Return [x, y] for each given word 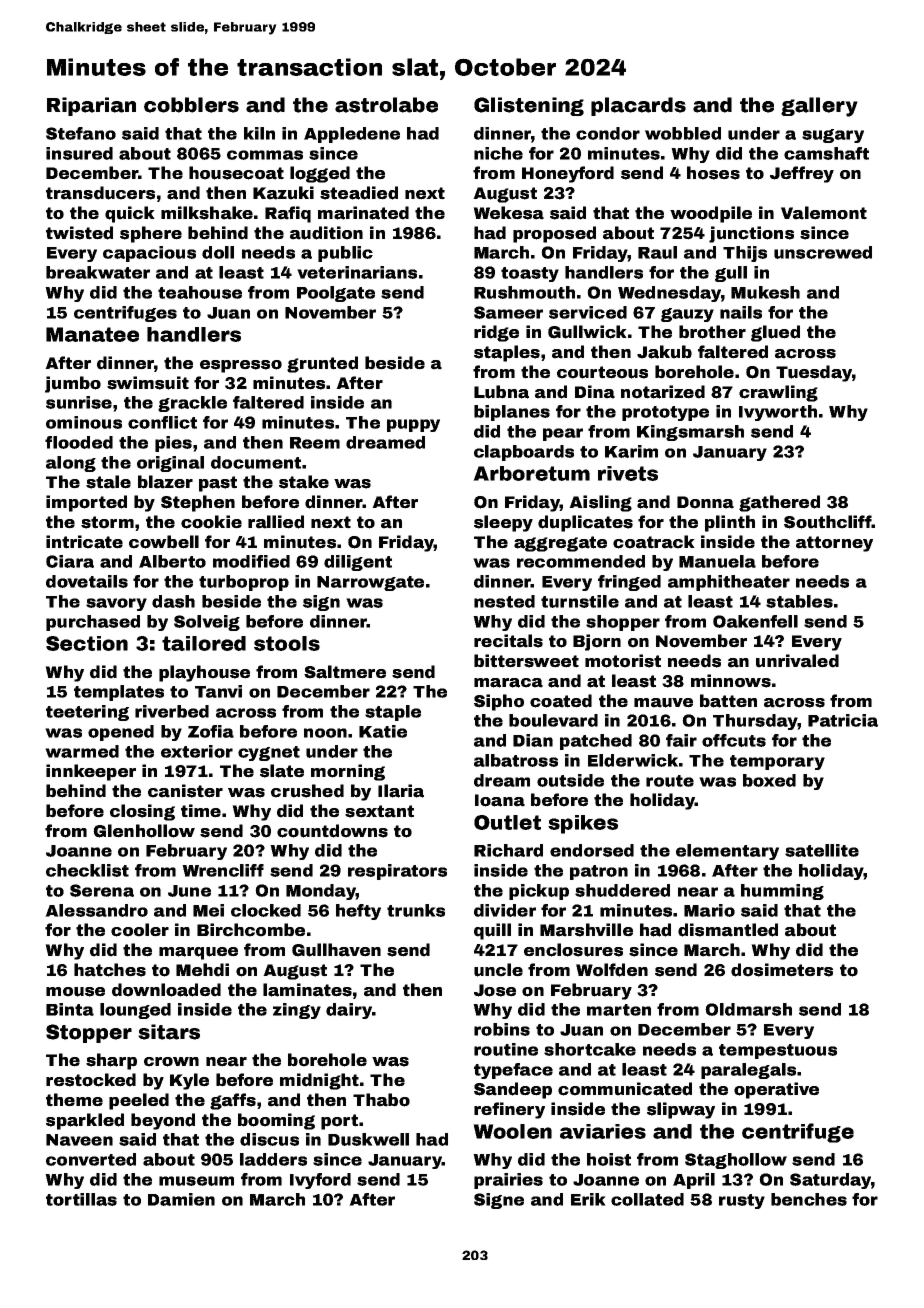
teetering [87, 713]
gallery [819, 107]
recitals [508, 641]
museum [196, 1181]
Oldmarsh [748, 1009]
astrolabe [386, 105]
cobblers [191, 105]
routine [506, 1049]
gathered [779, 503]
